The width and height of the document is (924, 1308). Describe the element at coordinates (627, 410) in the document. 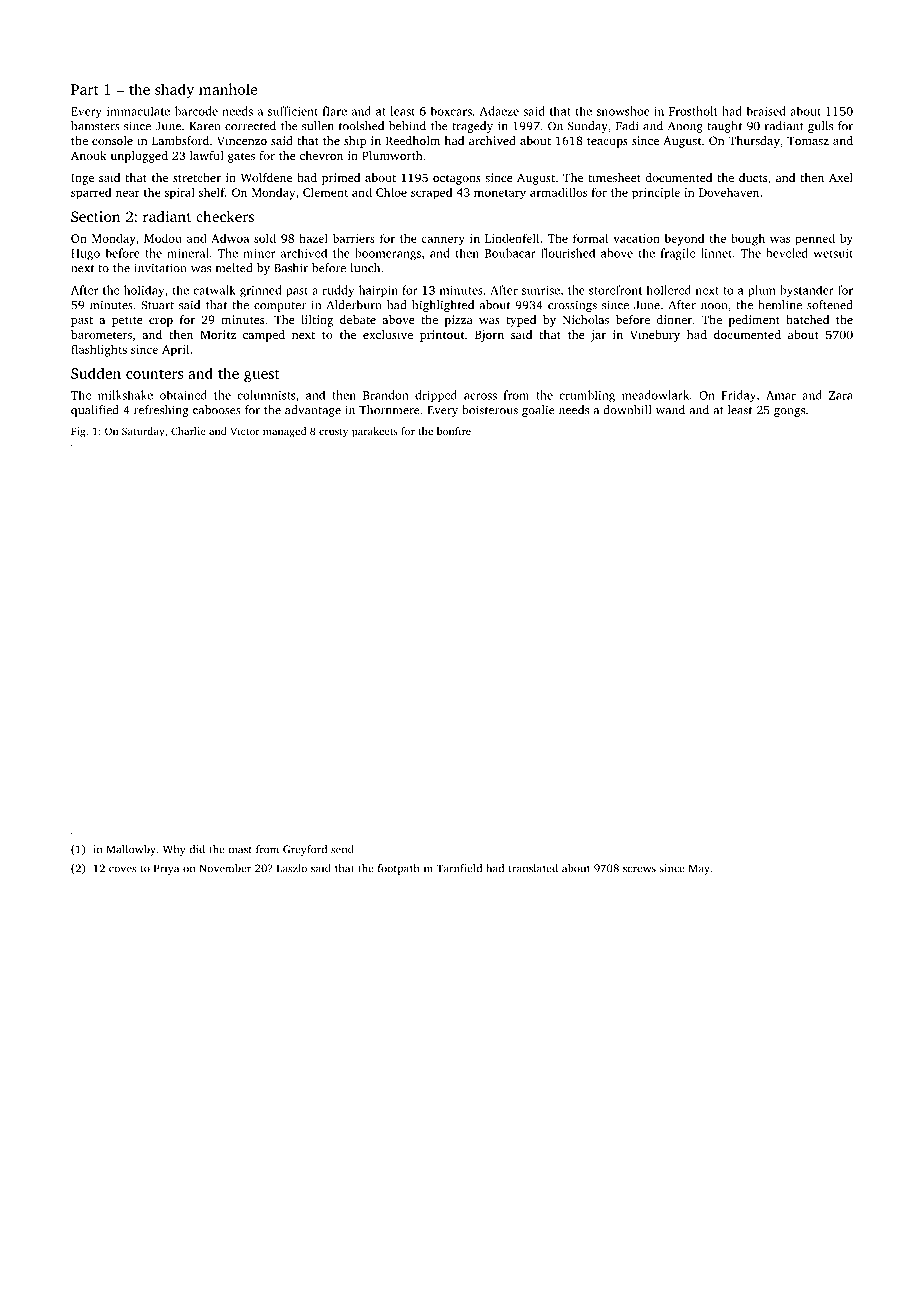

I see `downhill` at that location.
